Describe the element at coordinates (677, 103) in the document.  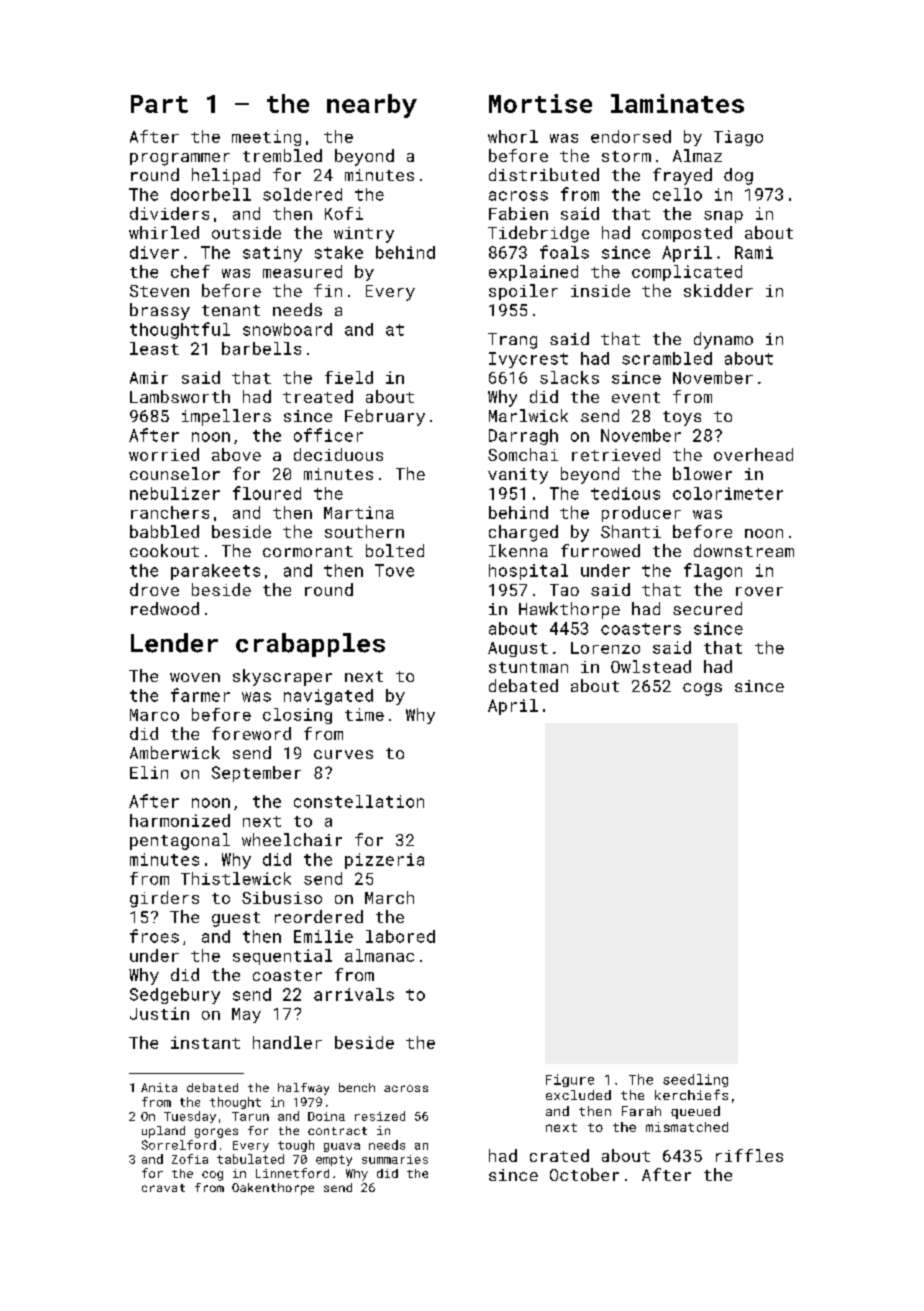
I see `laminates` at that location.
